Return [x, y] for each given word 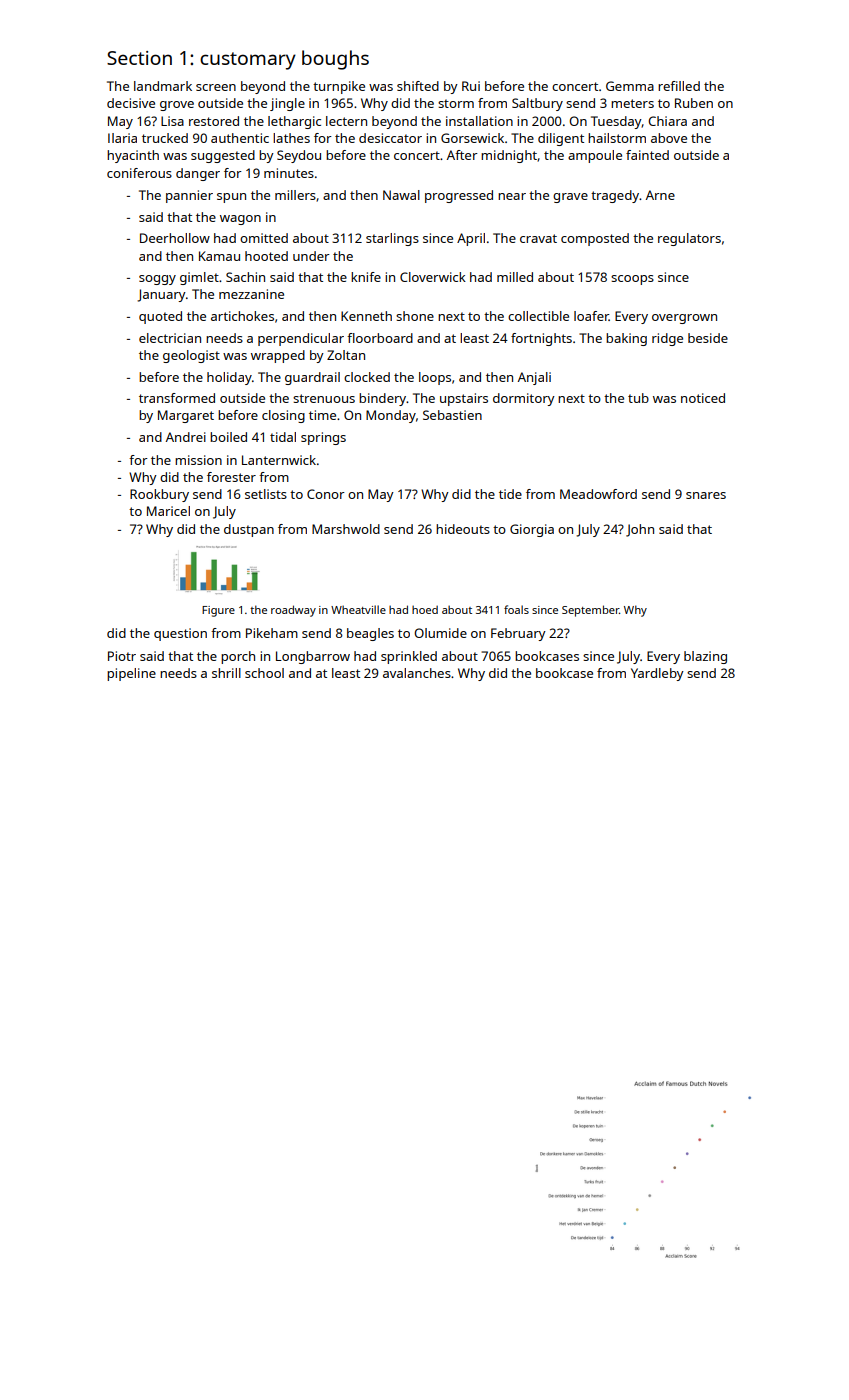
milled [515, 277]
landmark [163, 86]
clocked [367, 377]
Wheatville [358, 609]
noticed [703, 398]
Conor [326, 494]
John [640, 530]
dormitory [524, 399]
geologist [191, 356]
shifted [418, 86]
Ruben [694, 103]
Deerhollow [175, 238]
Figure [218, 611]
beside [708, 338]
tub [638, 398]
